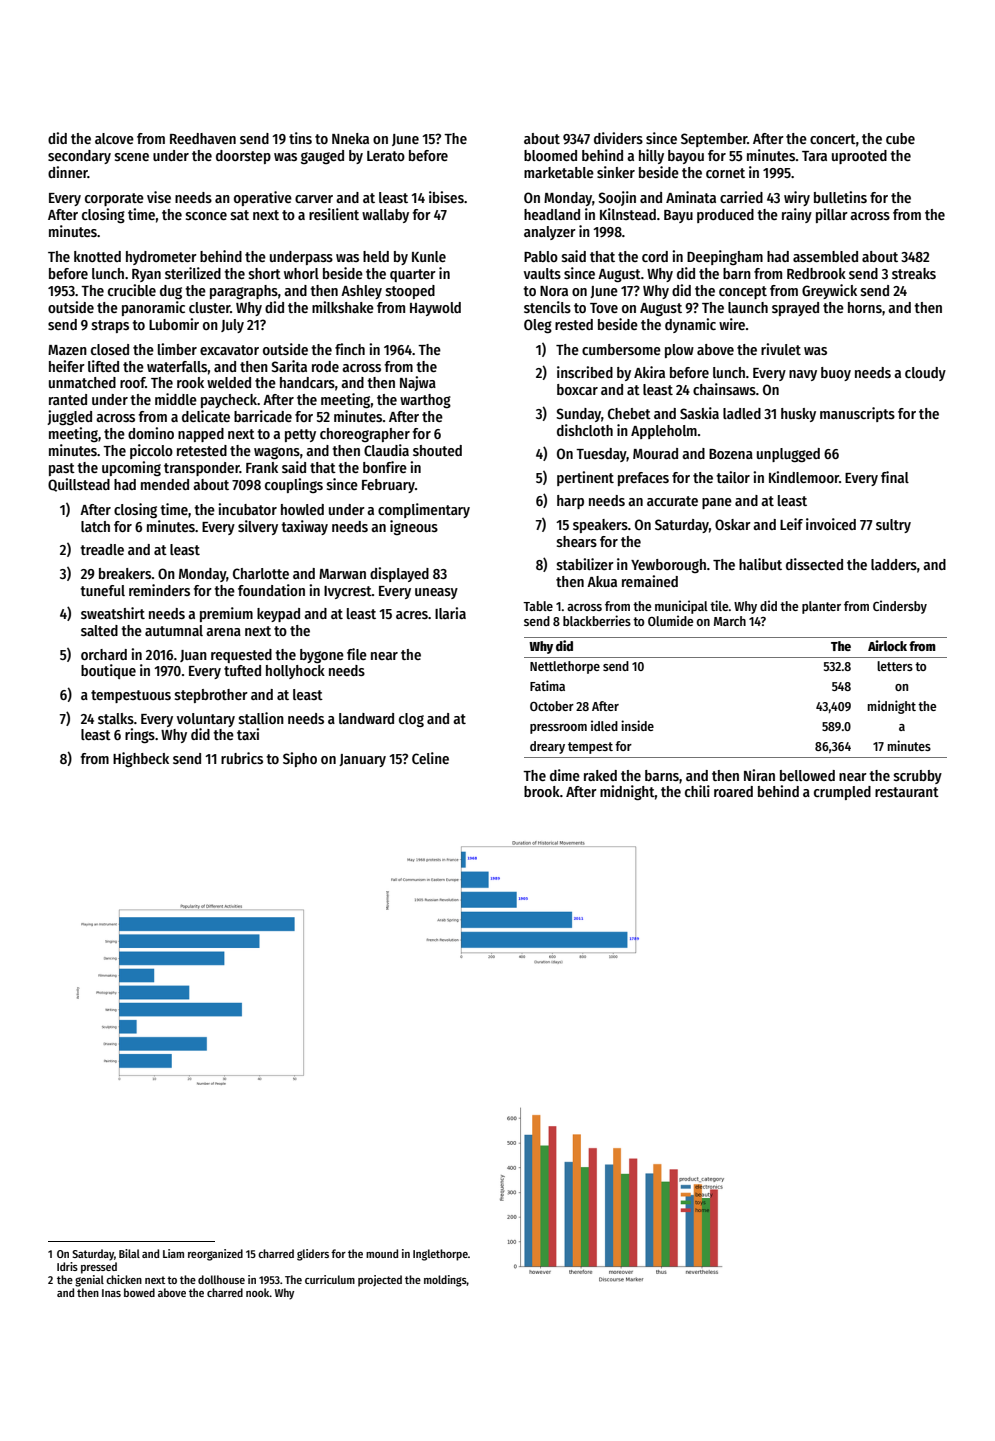  What do you see at coordinates (440, 1255) in the document?
I see `Inglethorpe` at bounding box center [440, 1255].
